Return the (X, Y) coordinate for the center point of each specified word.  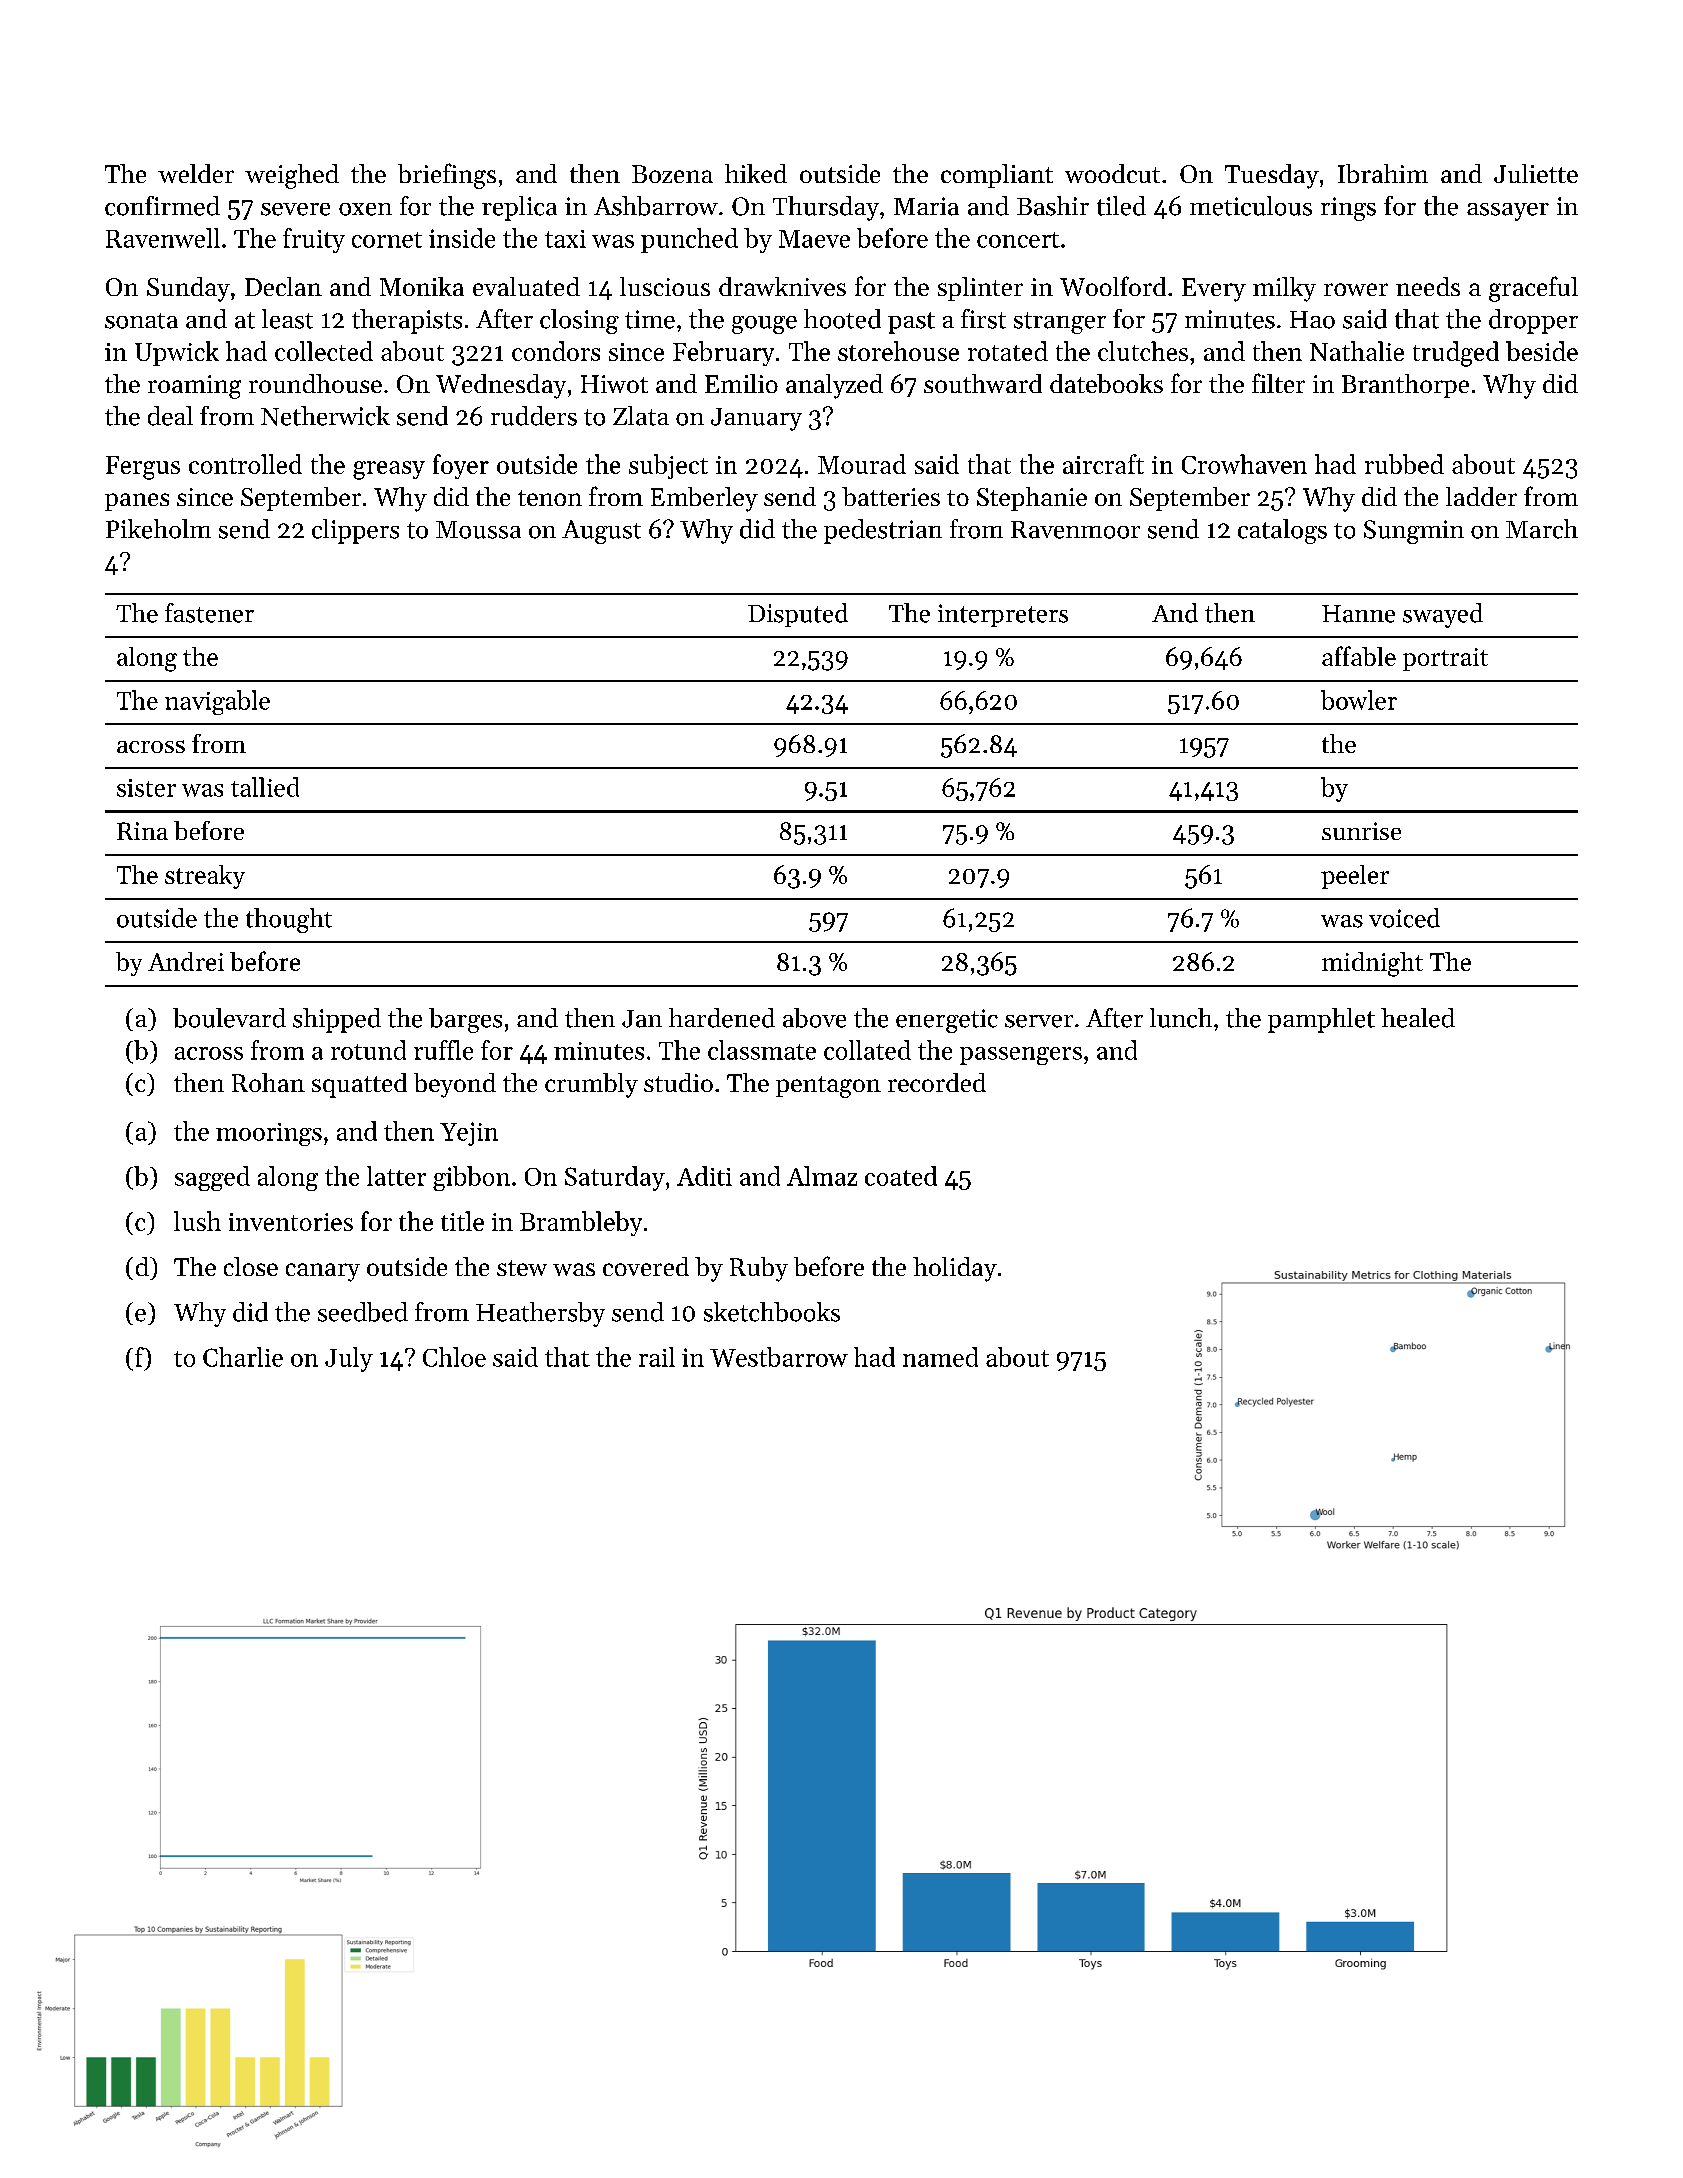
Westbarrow (779, 1357)
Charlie (243, 1357)
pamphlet (1321, 1020)
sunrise (1361, 831)
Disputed (798, 615)
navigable (217, 702)
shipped (337, 1020)
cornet (387, 240)
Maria (926, 206)
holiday (955, 1269)
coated (901, 1176)
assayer (1508, 212)
